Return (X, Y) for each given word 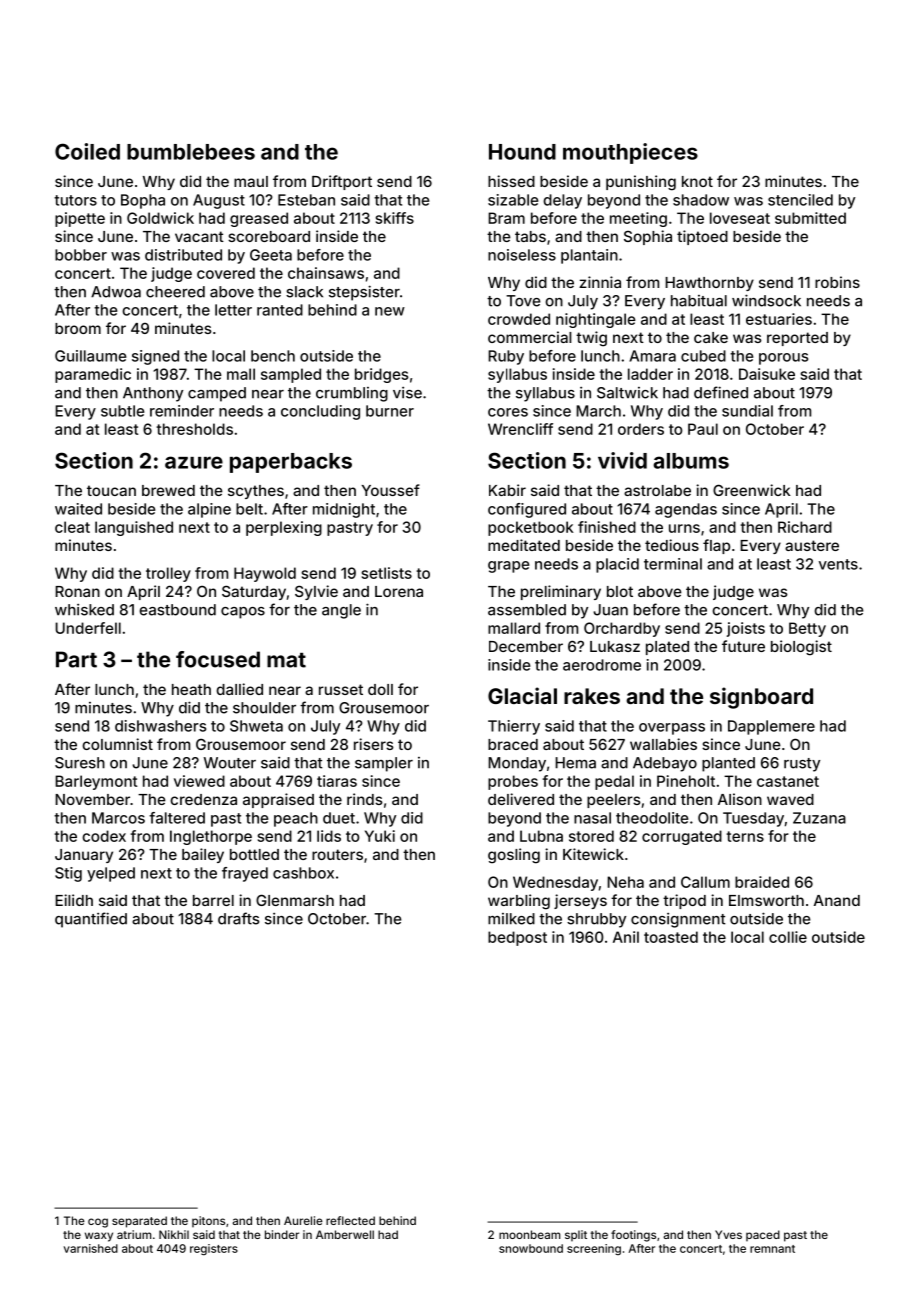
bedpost (517, 938)
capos (243, 613)
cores (508, 412)
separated (139, 1222)
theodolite (652, 818)
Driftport (342, 182)
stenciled (800, 200)
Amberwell (345, 1234)
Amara (652, 356)
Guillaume (90, 356)
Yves (728, 1234)
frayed (245, 874)
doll (380, 689)
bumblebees (191, 152)
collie (788, 937)
